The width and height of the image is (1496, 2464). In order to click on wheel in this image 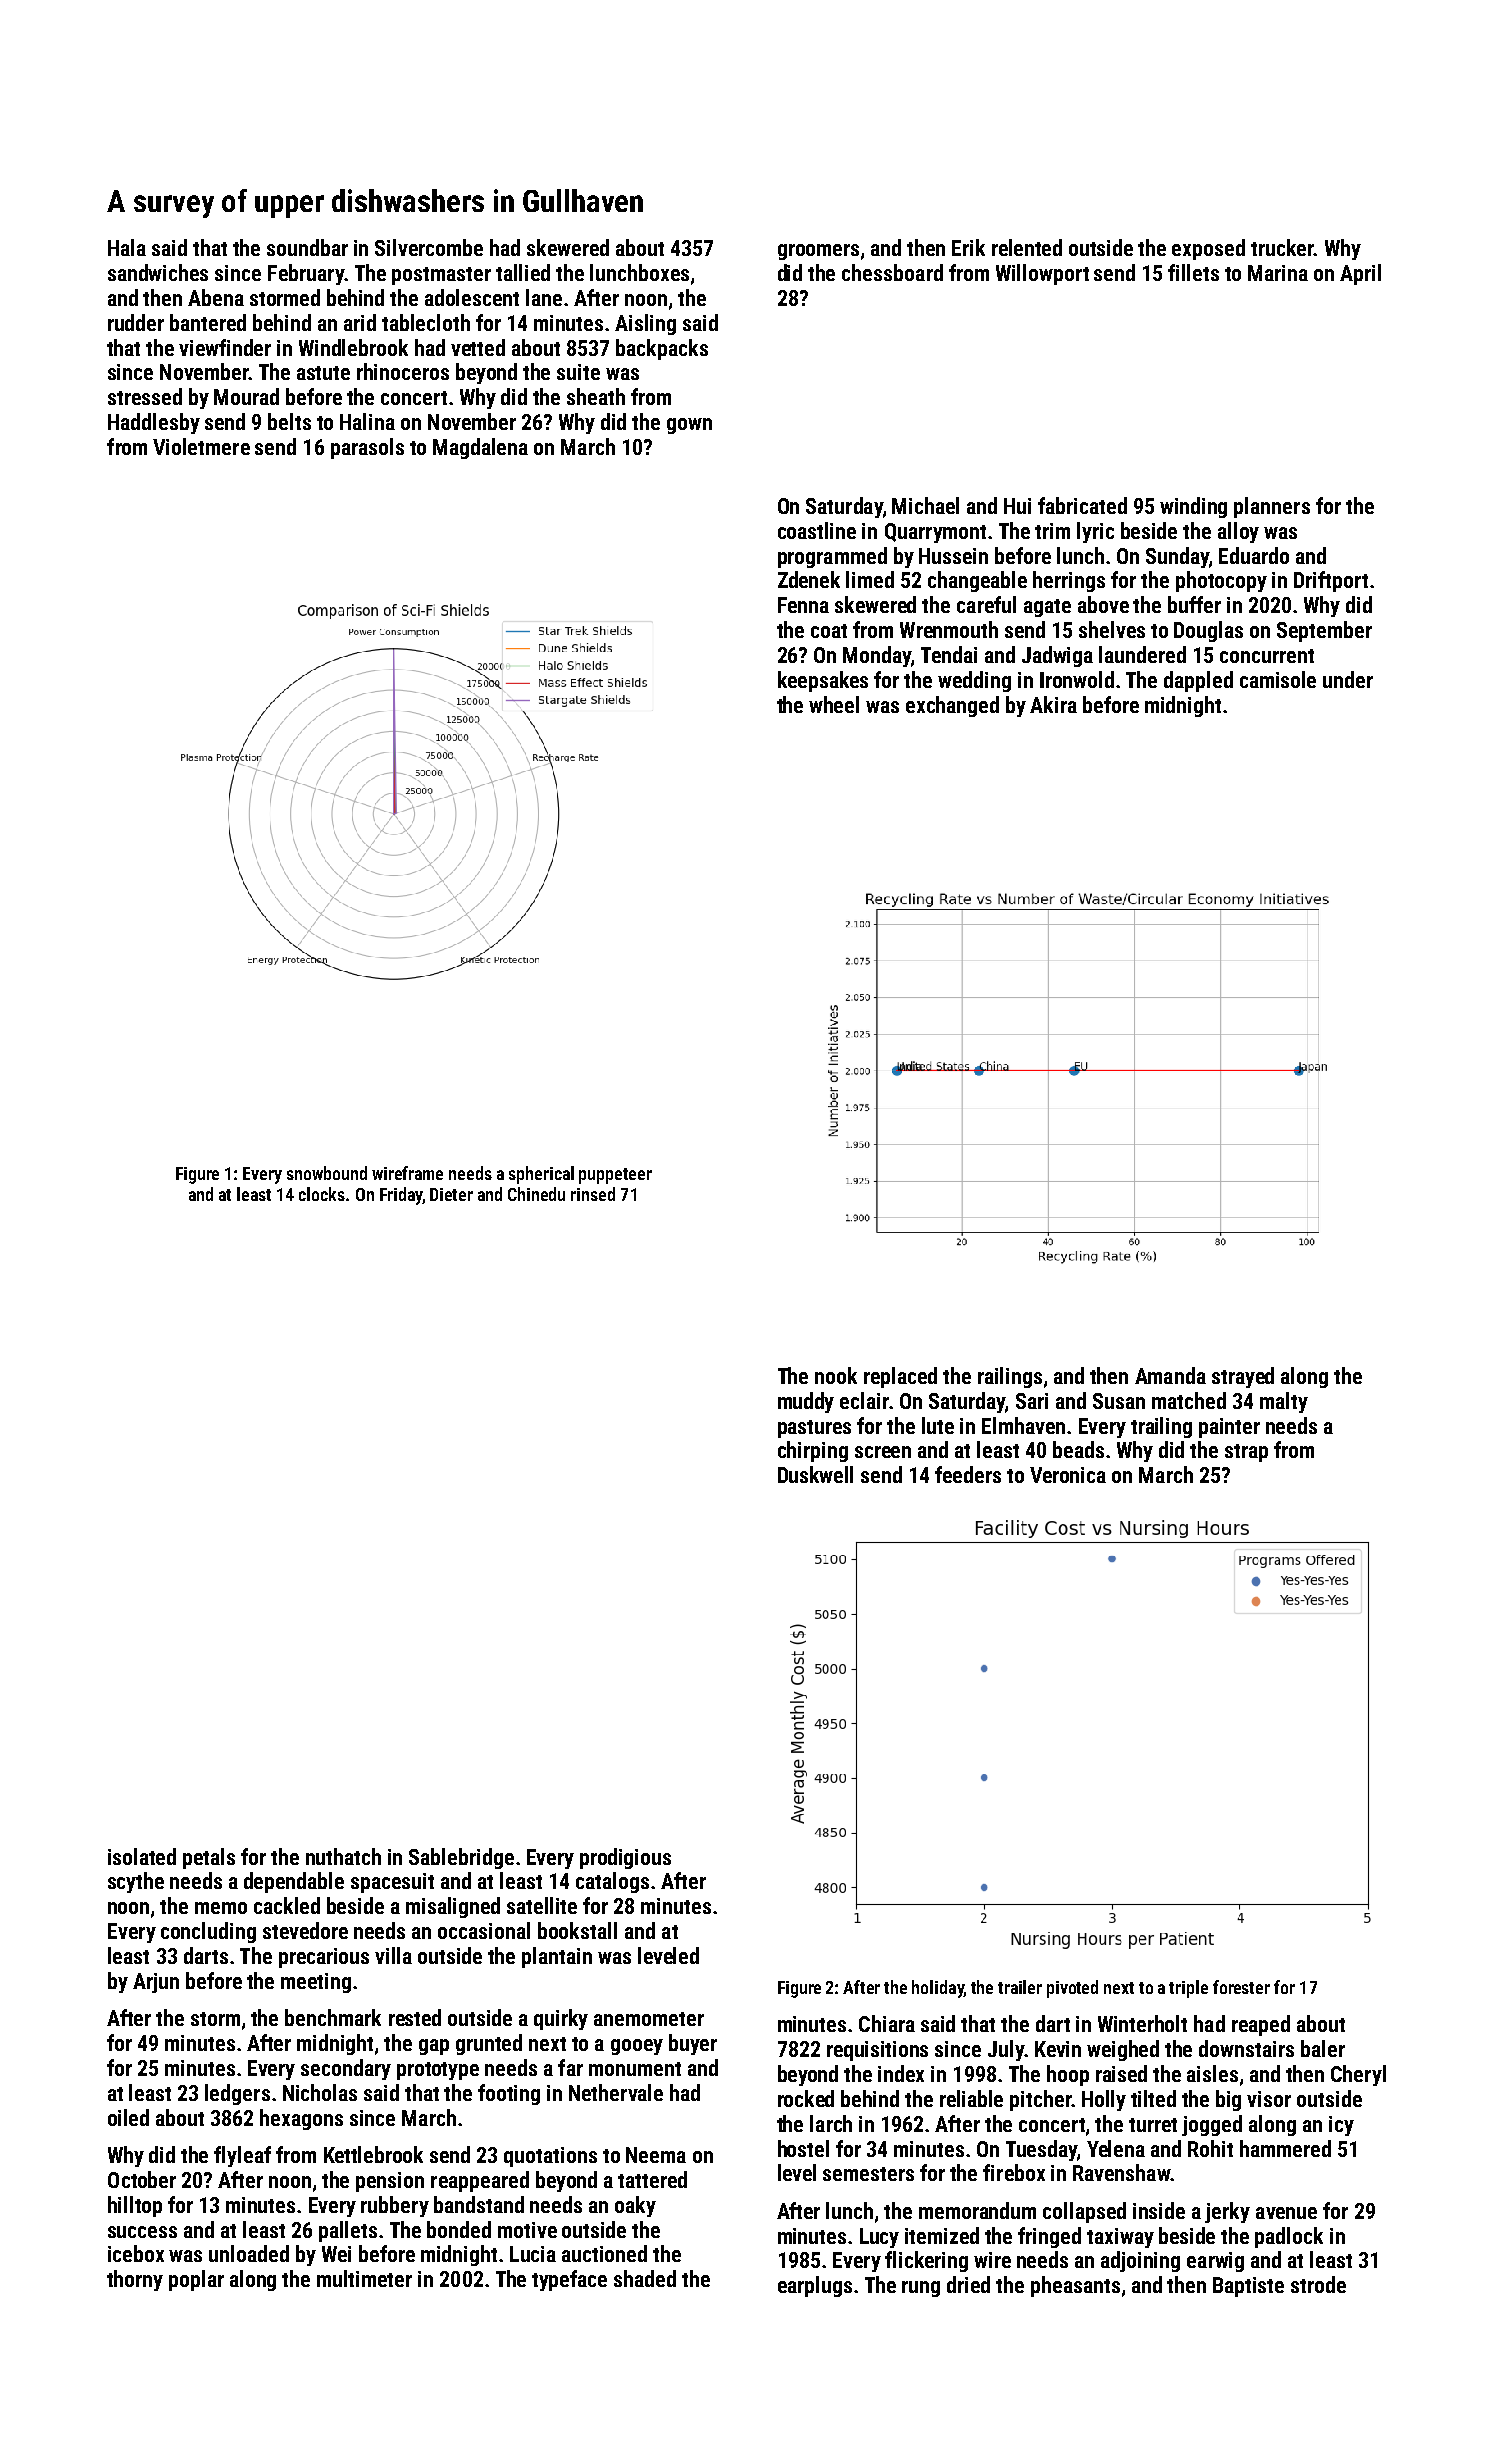, I will do `click(834, 704)`.
